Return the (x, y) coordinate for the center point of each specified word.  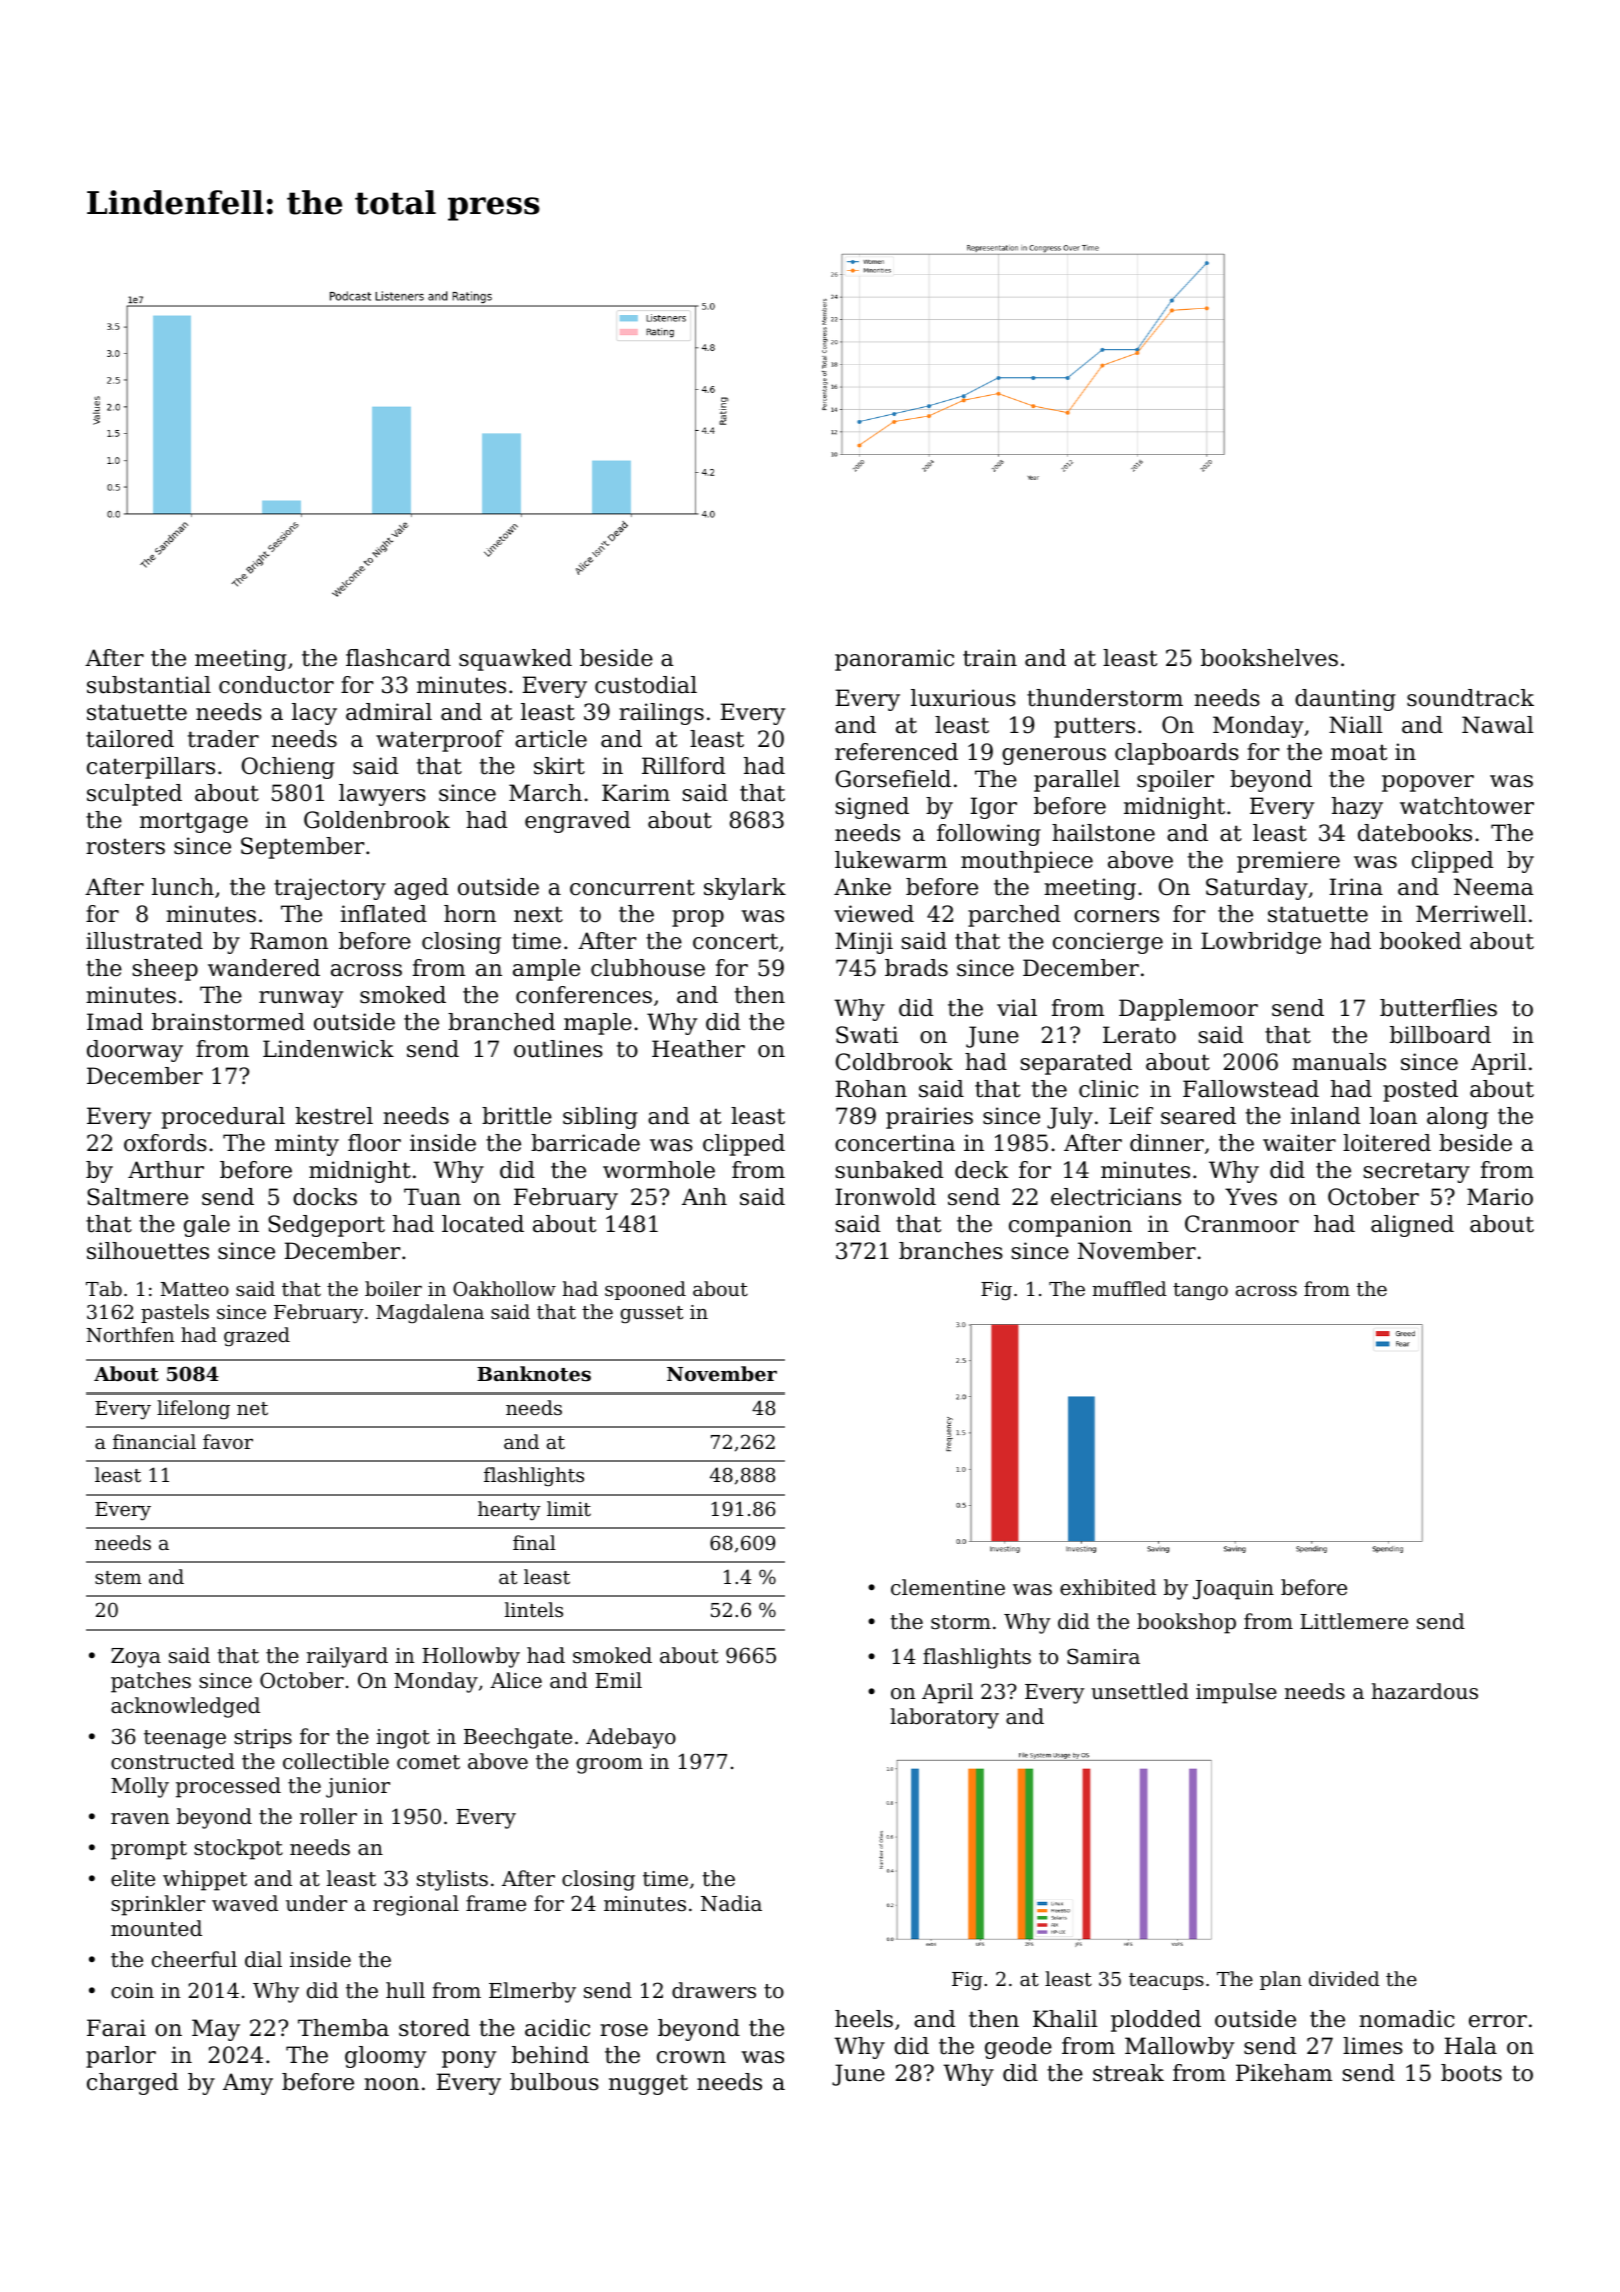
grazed (257, 1337)
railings (661, 714)
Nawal (1498, 725)
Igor (993, 808)
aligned (1412, 1226)
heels (864, 2019)
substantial (149, 685)
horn (470, 914)
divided (1344, 1978)
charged (132, 2084)
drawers (714, 1990)
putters (1094, 727)
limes (1373, 2046)
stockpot (238, 1849)
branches (951, 1251)
